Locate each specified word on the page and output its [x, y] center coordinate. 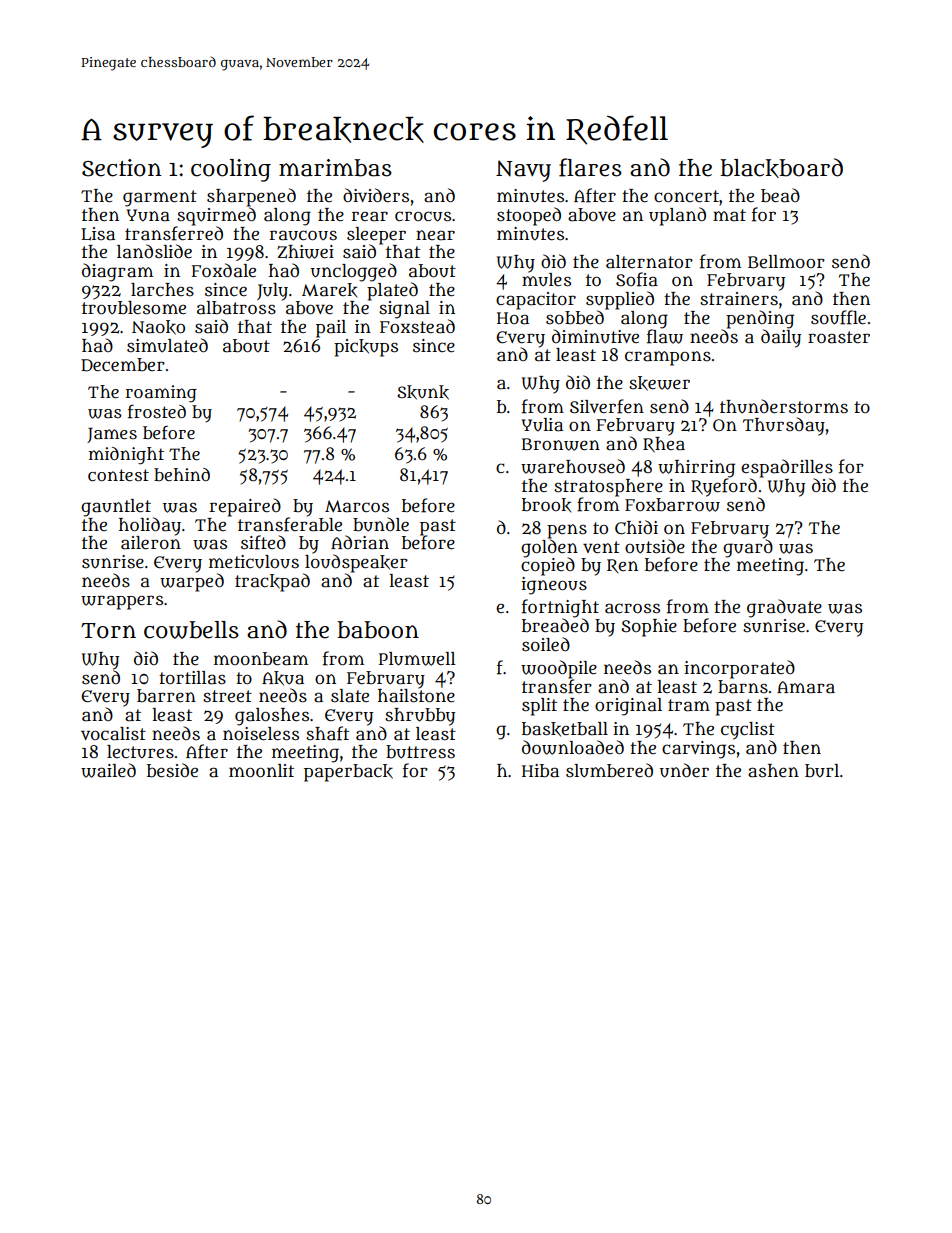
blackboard [781, 168]
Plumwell [417, 659]
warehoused [573, 466]
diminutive [595, 336]
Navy [523, 171]
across [632, 608]
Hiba [540, 771]
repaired [245, 507]
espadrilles [787, 468]
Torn [108, 631]
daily [781, 338]
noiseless [261, 734]
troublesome [134, 308]
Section [122, 168]
